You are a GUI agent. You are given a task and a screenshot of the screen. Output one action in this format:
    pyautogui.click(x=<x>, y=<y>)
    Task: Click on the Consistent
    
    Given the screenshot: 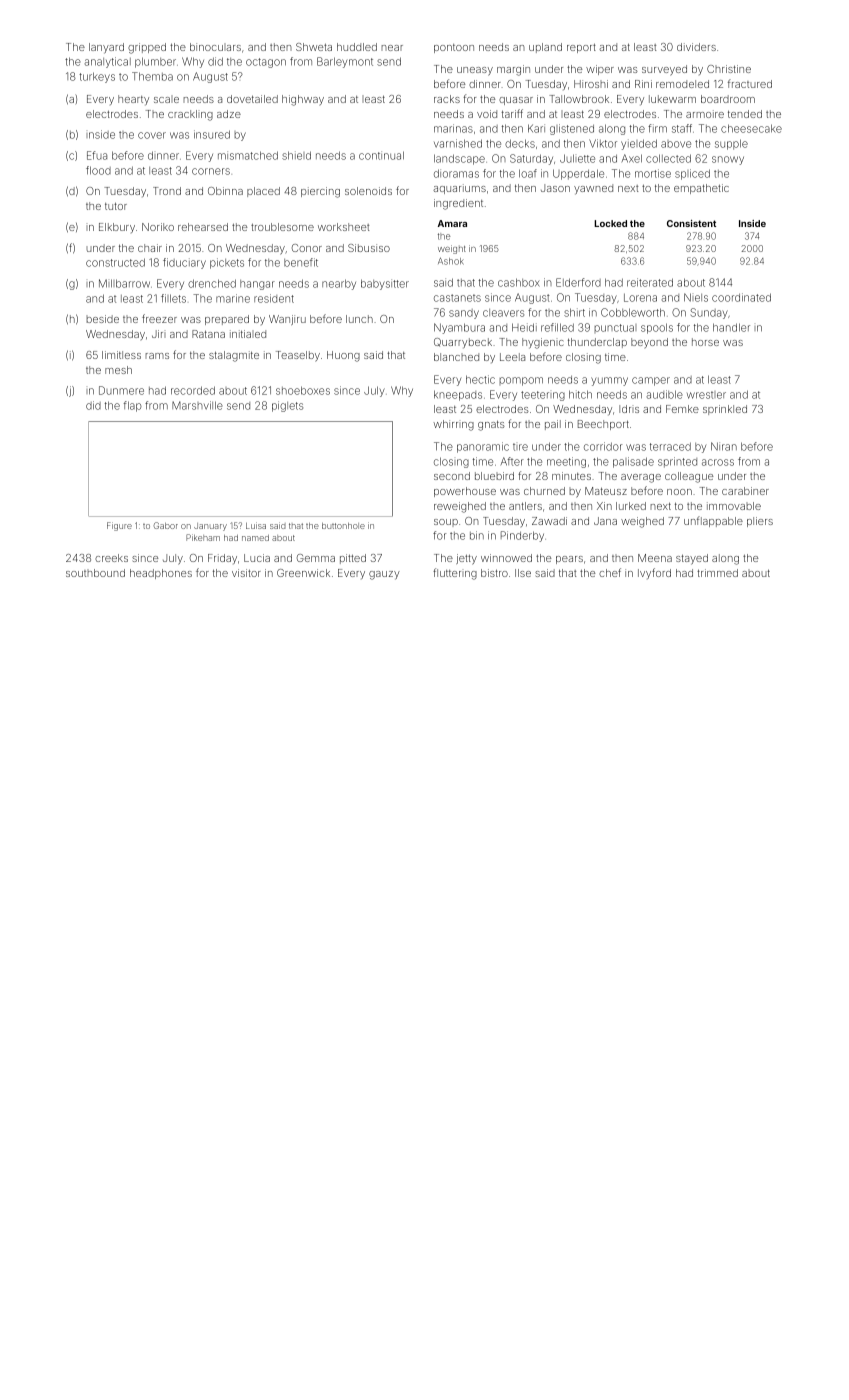 What is the action you would take?
    pyautogui.click(x=691, y=223)
